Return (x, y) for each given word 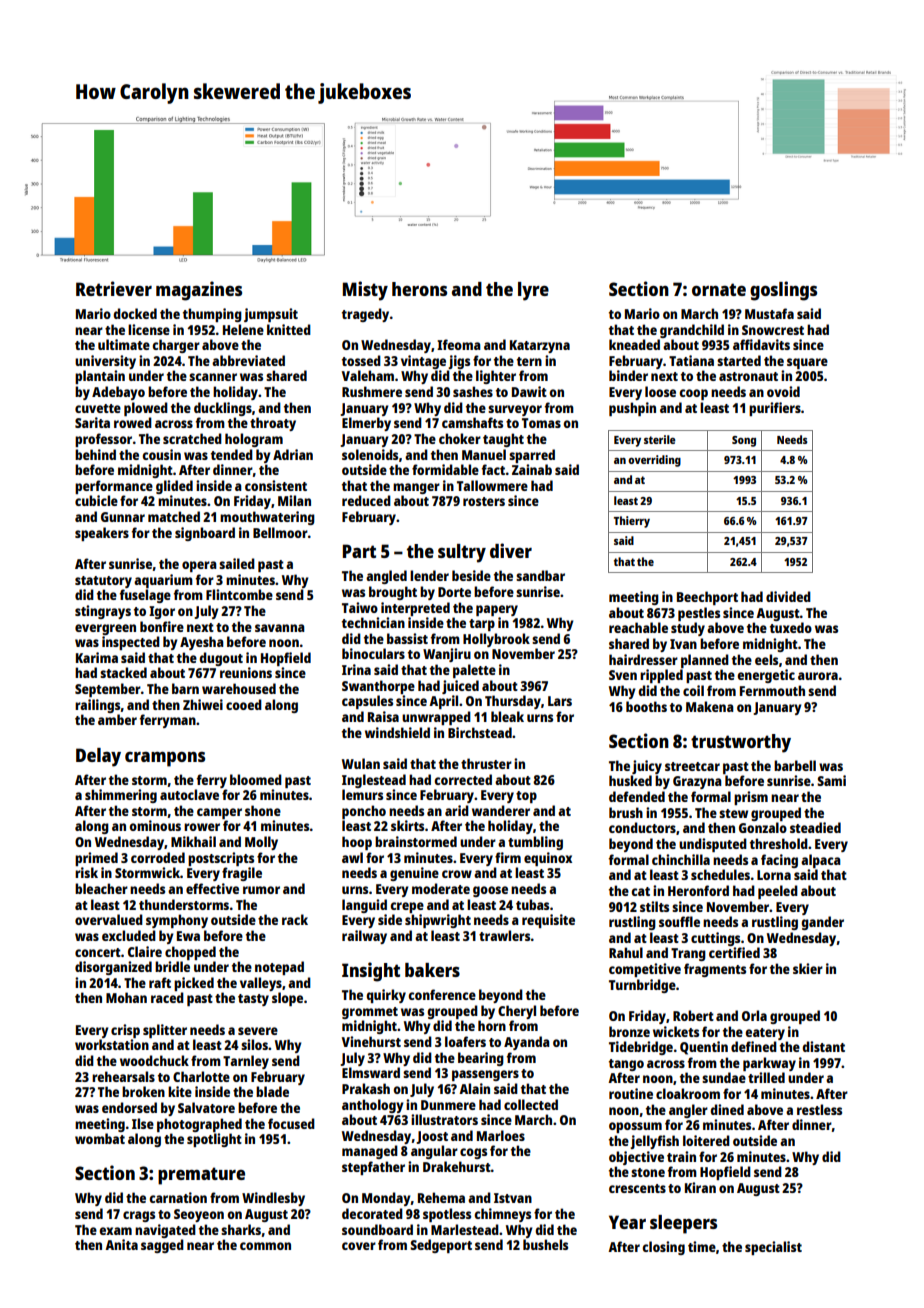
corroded (158, 857)
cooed (244, 704)
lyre (533, 291)
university (105, 362)
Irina (356, 669)
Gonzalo (763, 827)
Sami (831, 780)
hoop (357, 843)
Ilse (143, 1123)
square (807, 363)
